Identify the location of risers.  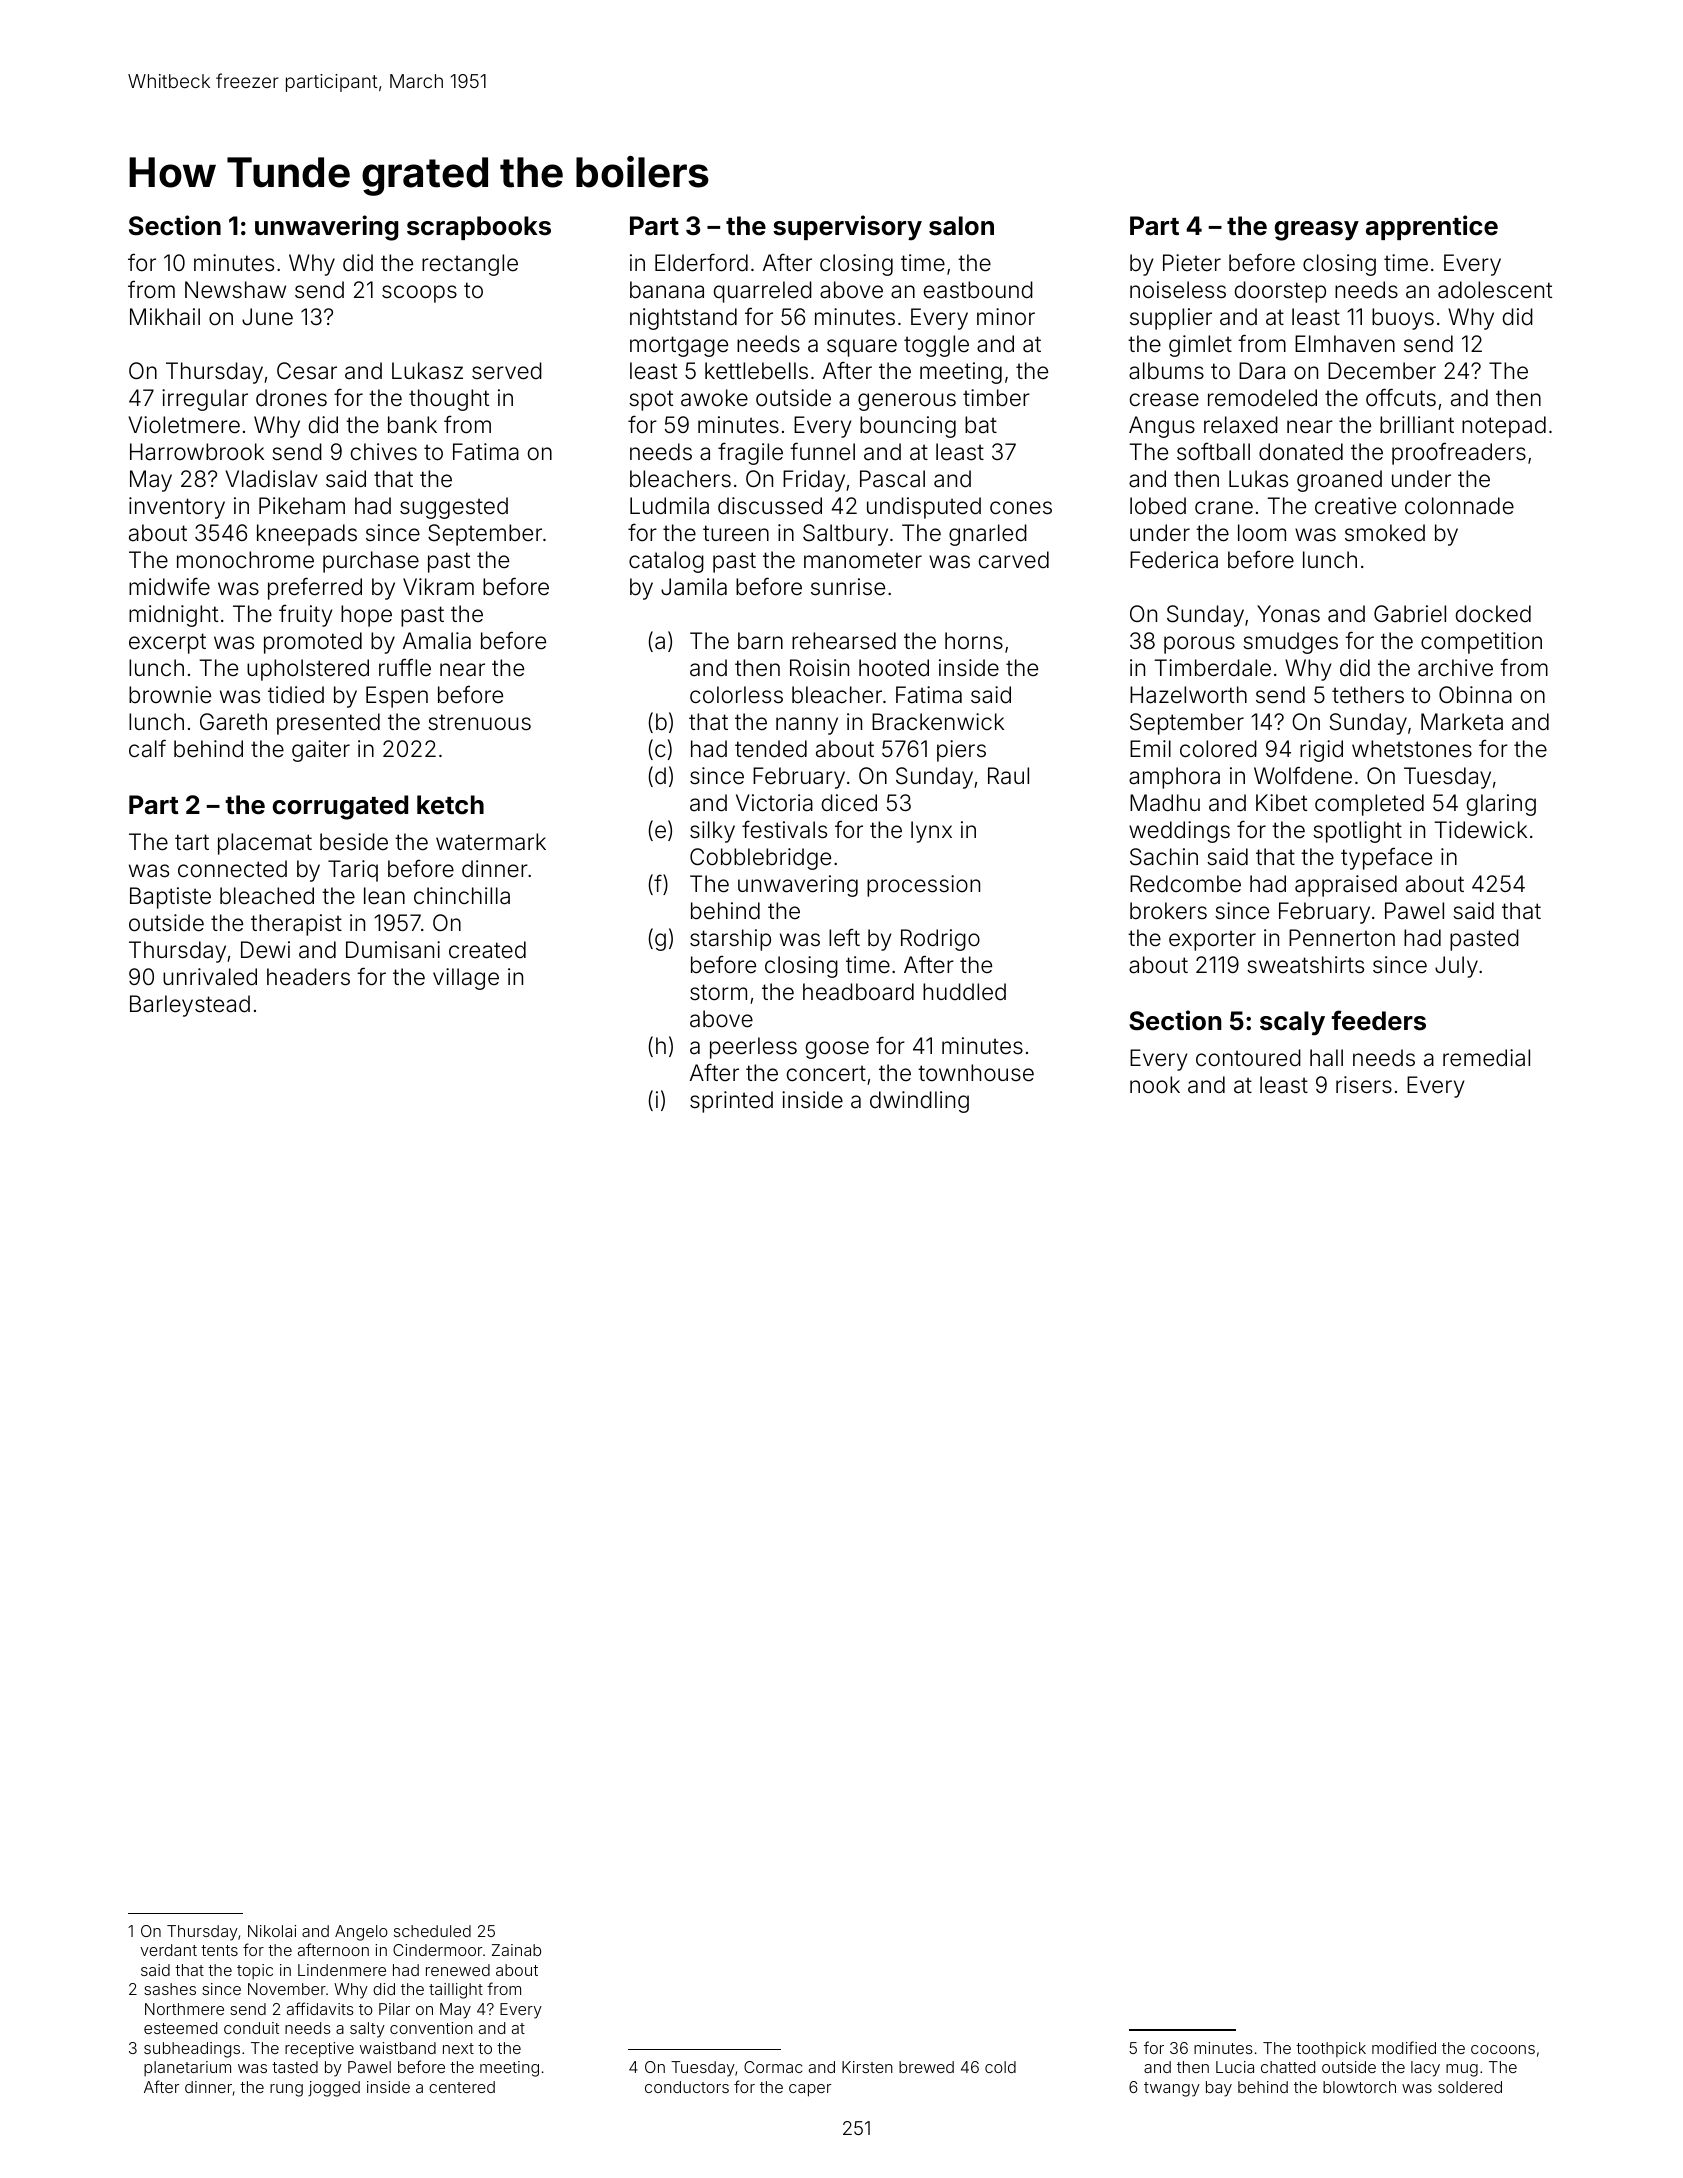
(1364, 1085).
